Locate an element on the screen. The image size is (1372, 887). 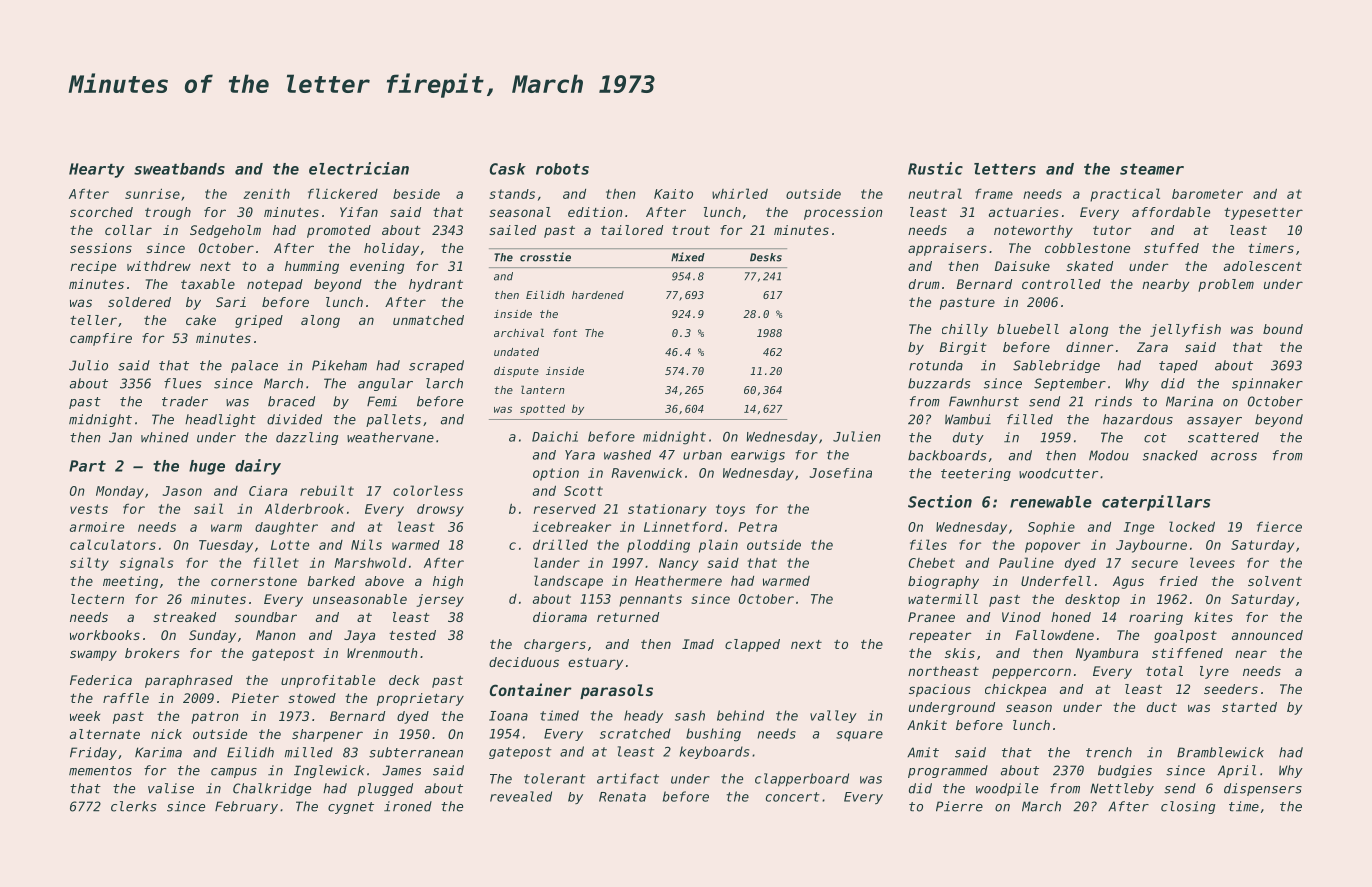
Rustic is located at coordinates (935, 168).
